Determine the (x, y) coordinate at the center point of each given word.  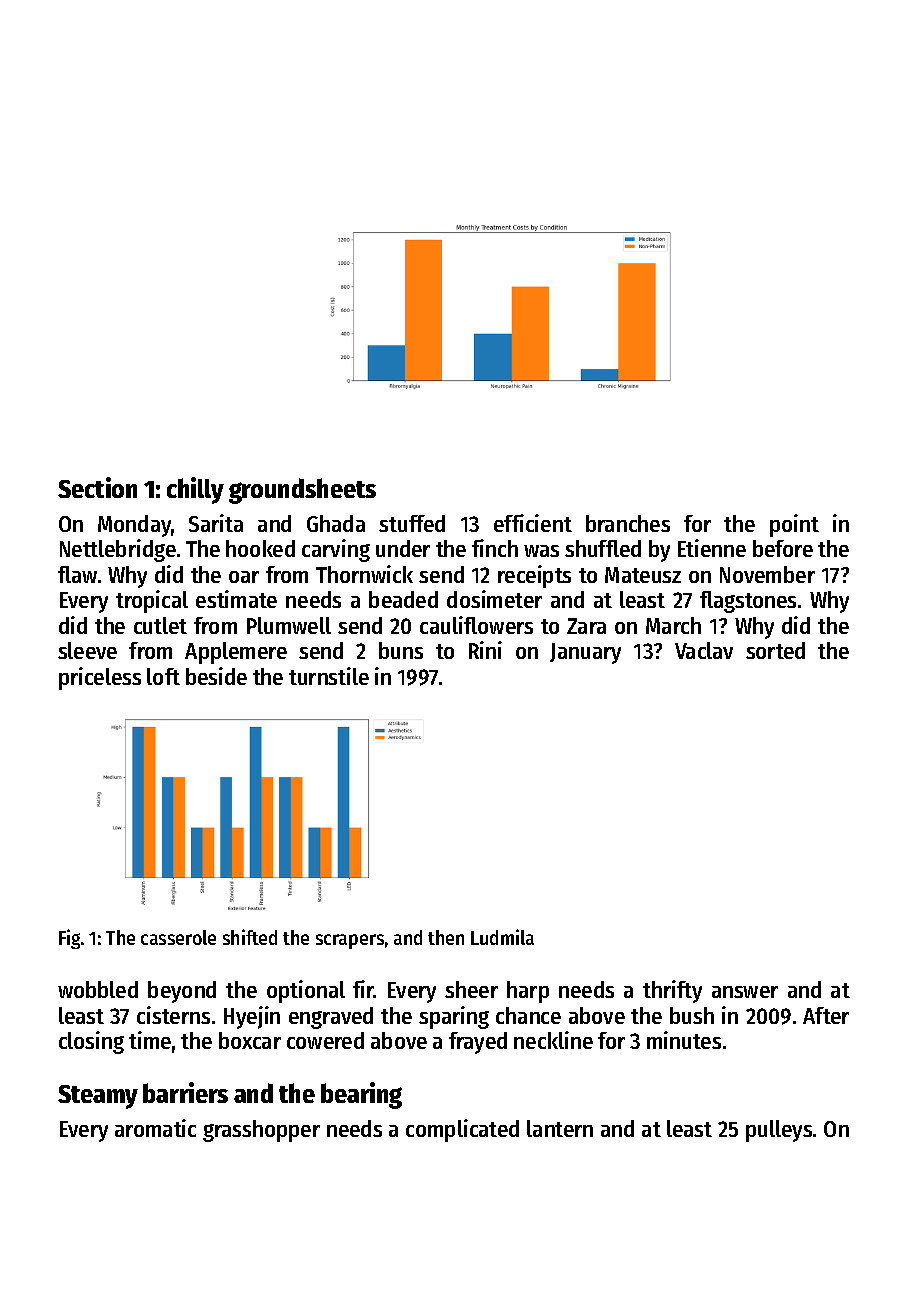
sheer (471, 989)
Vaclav (704, 650)
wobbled (98, 989)
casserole (178, 937)
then (446, 937)
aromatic (155, 1128)
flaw (77, 574)
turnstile (329, 676)
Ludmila (502, 937)
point (794, 525)
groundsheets (302, 491)
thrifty (672, 991)
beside (216, 676)
